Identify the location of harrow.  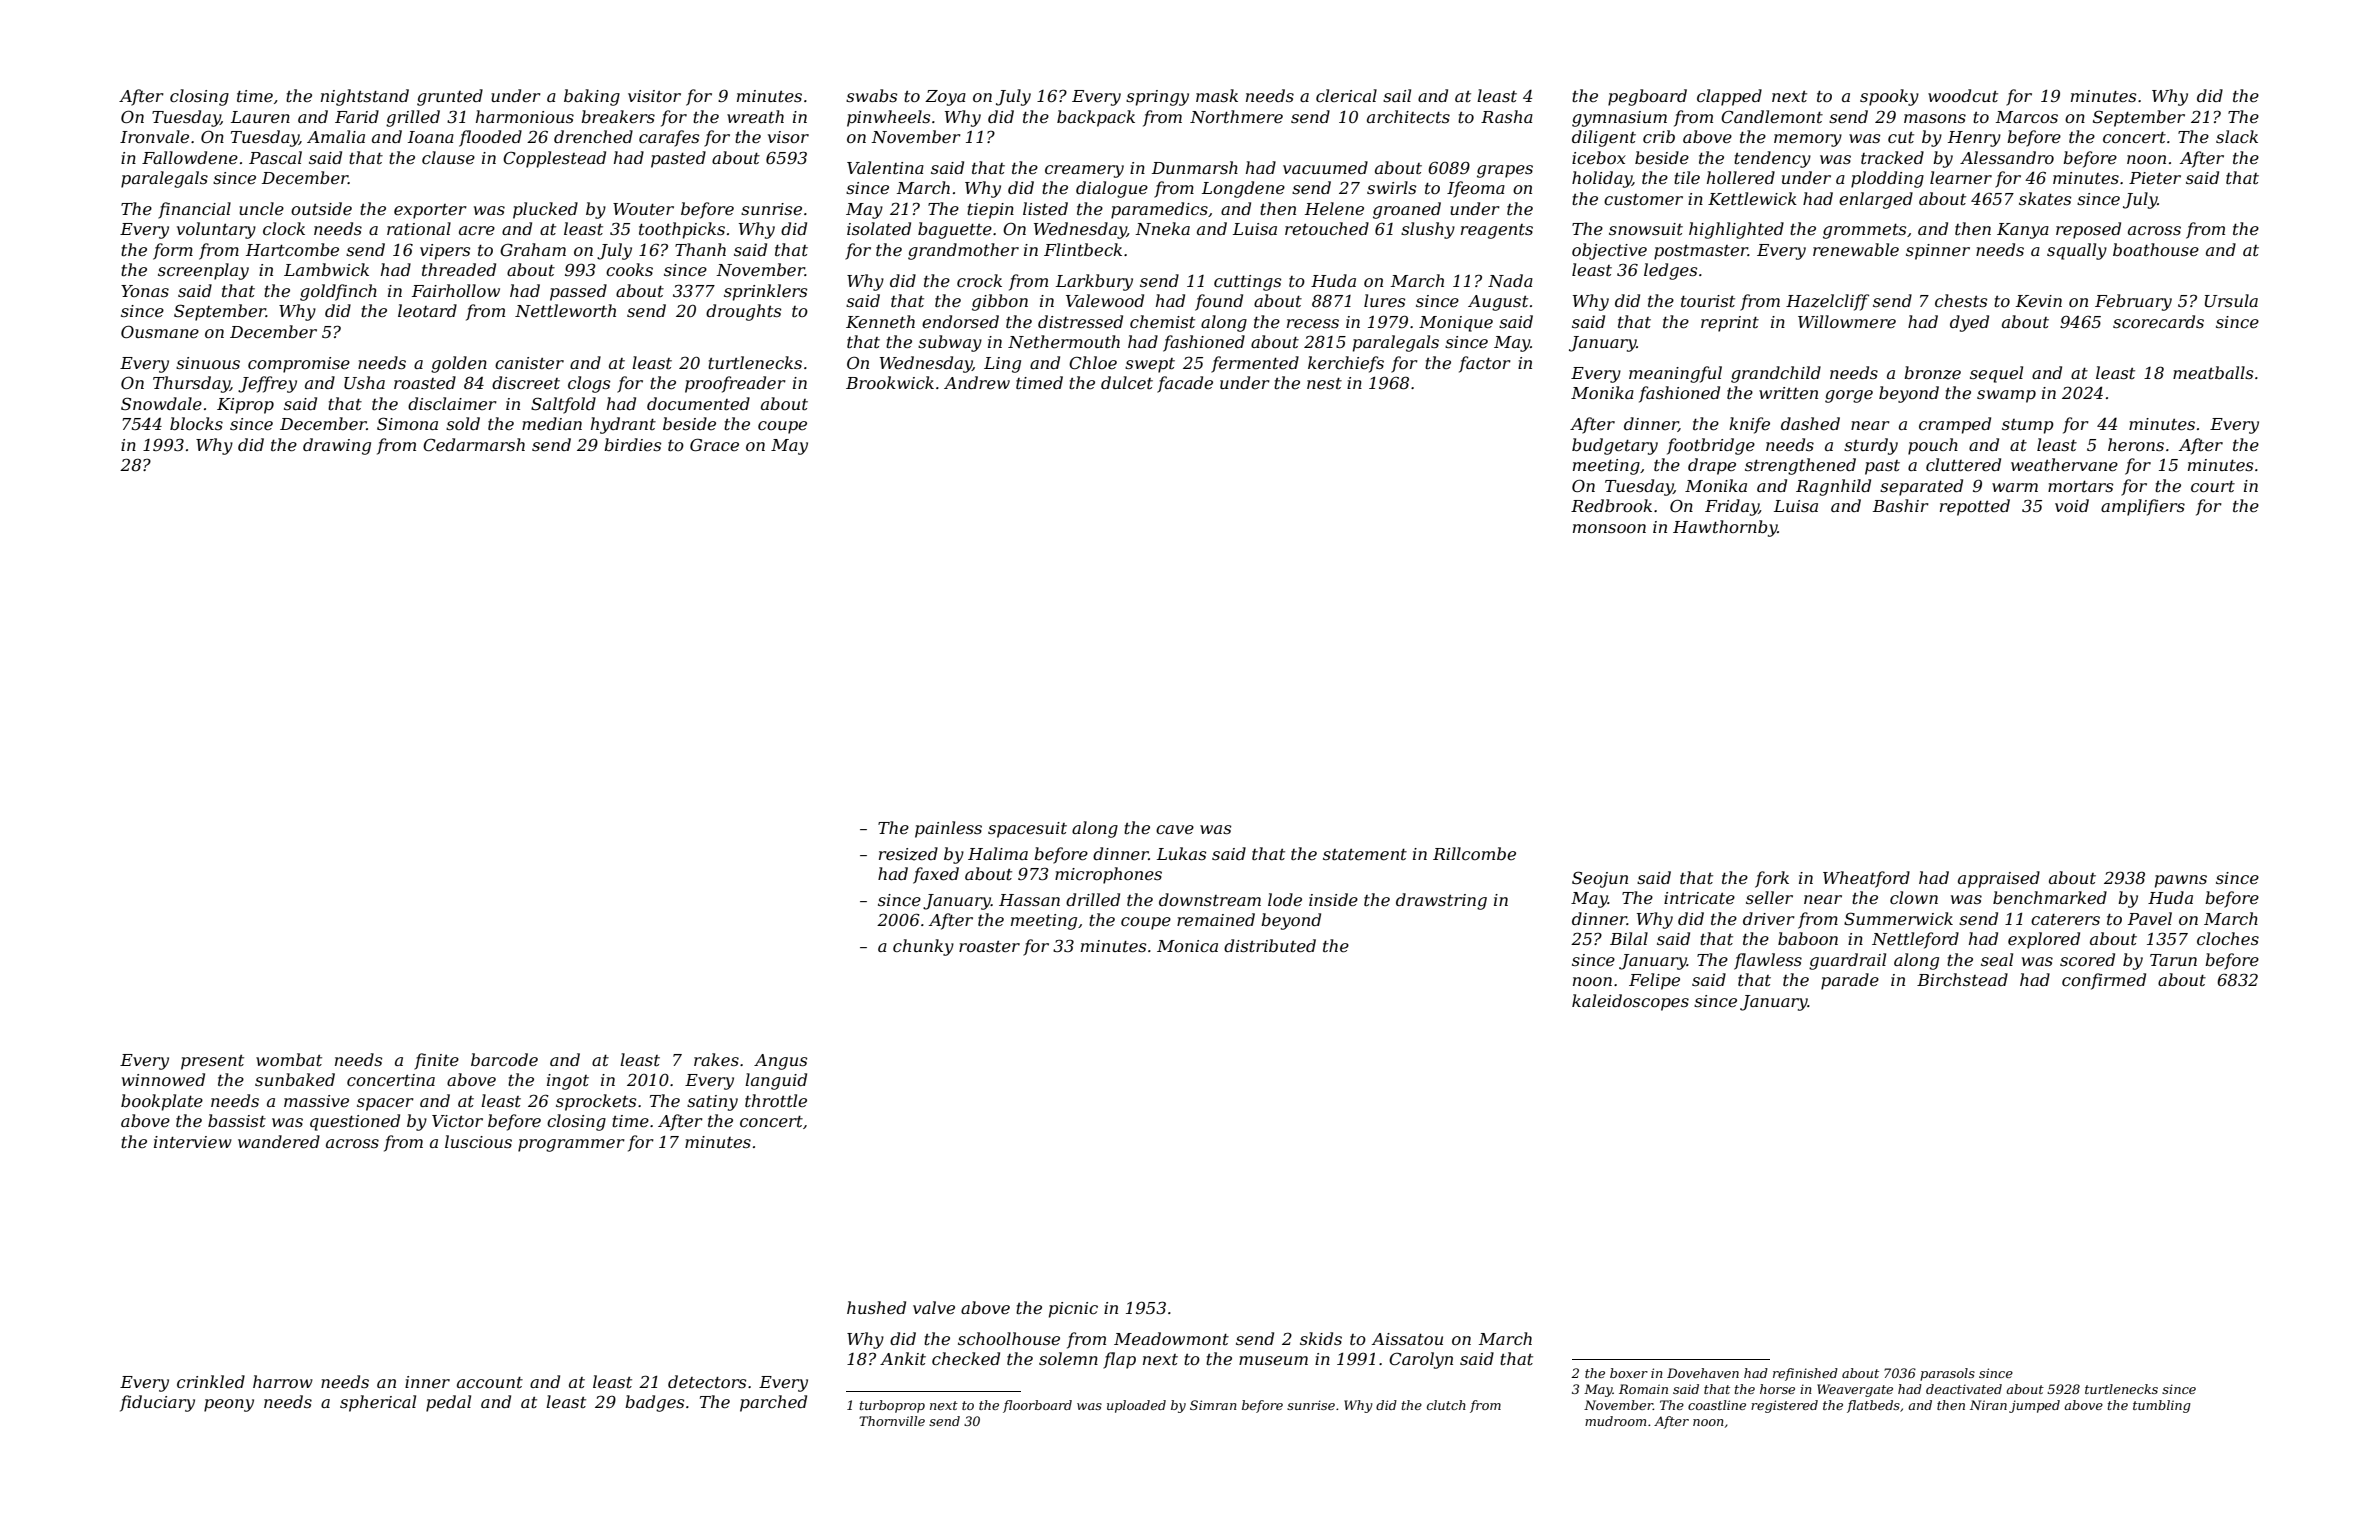
(283, 1381).
